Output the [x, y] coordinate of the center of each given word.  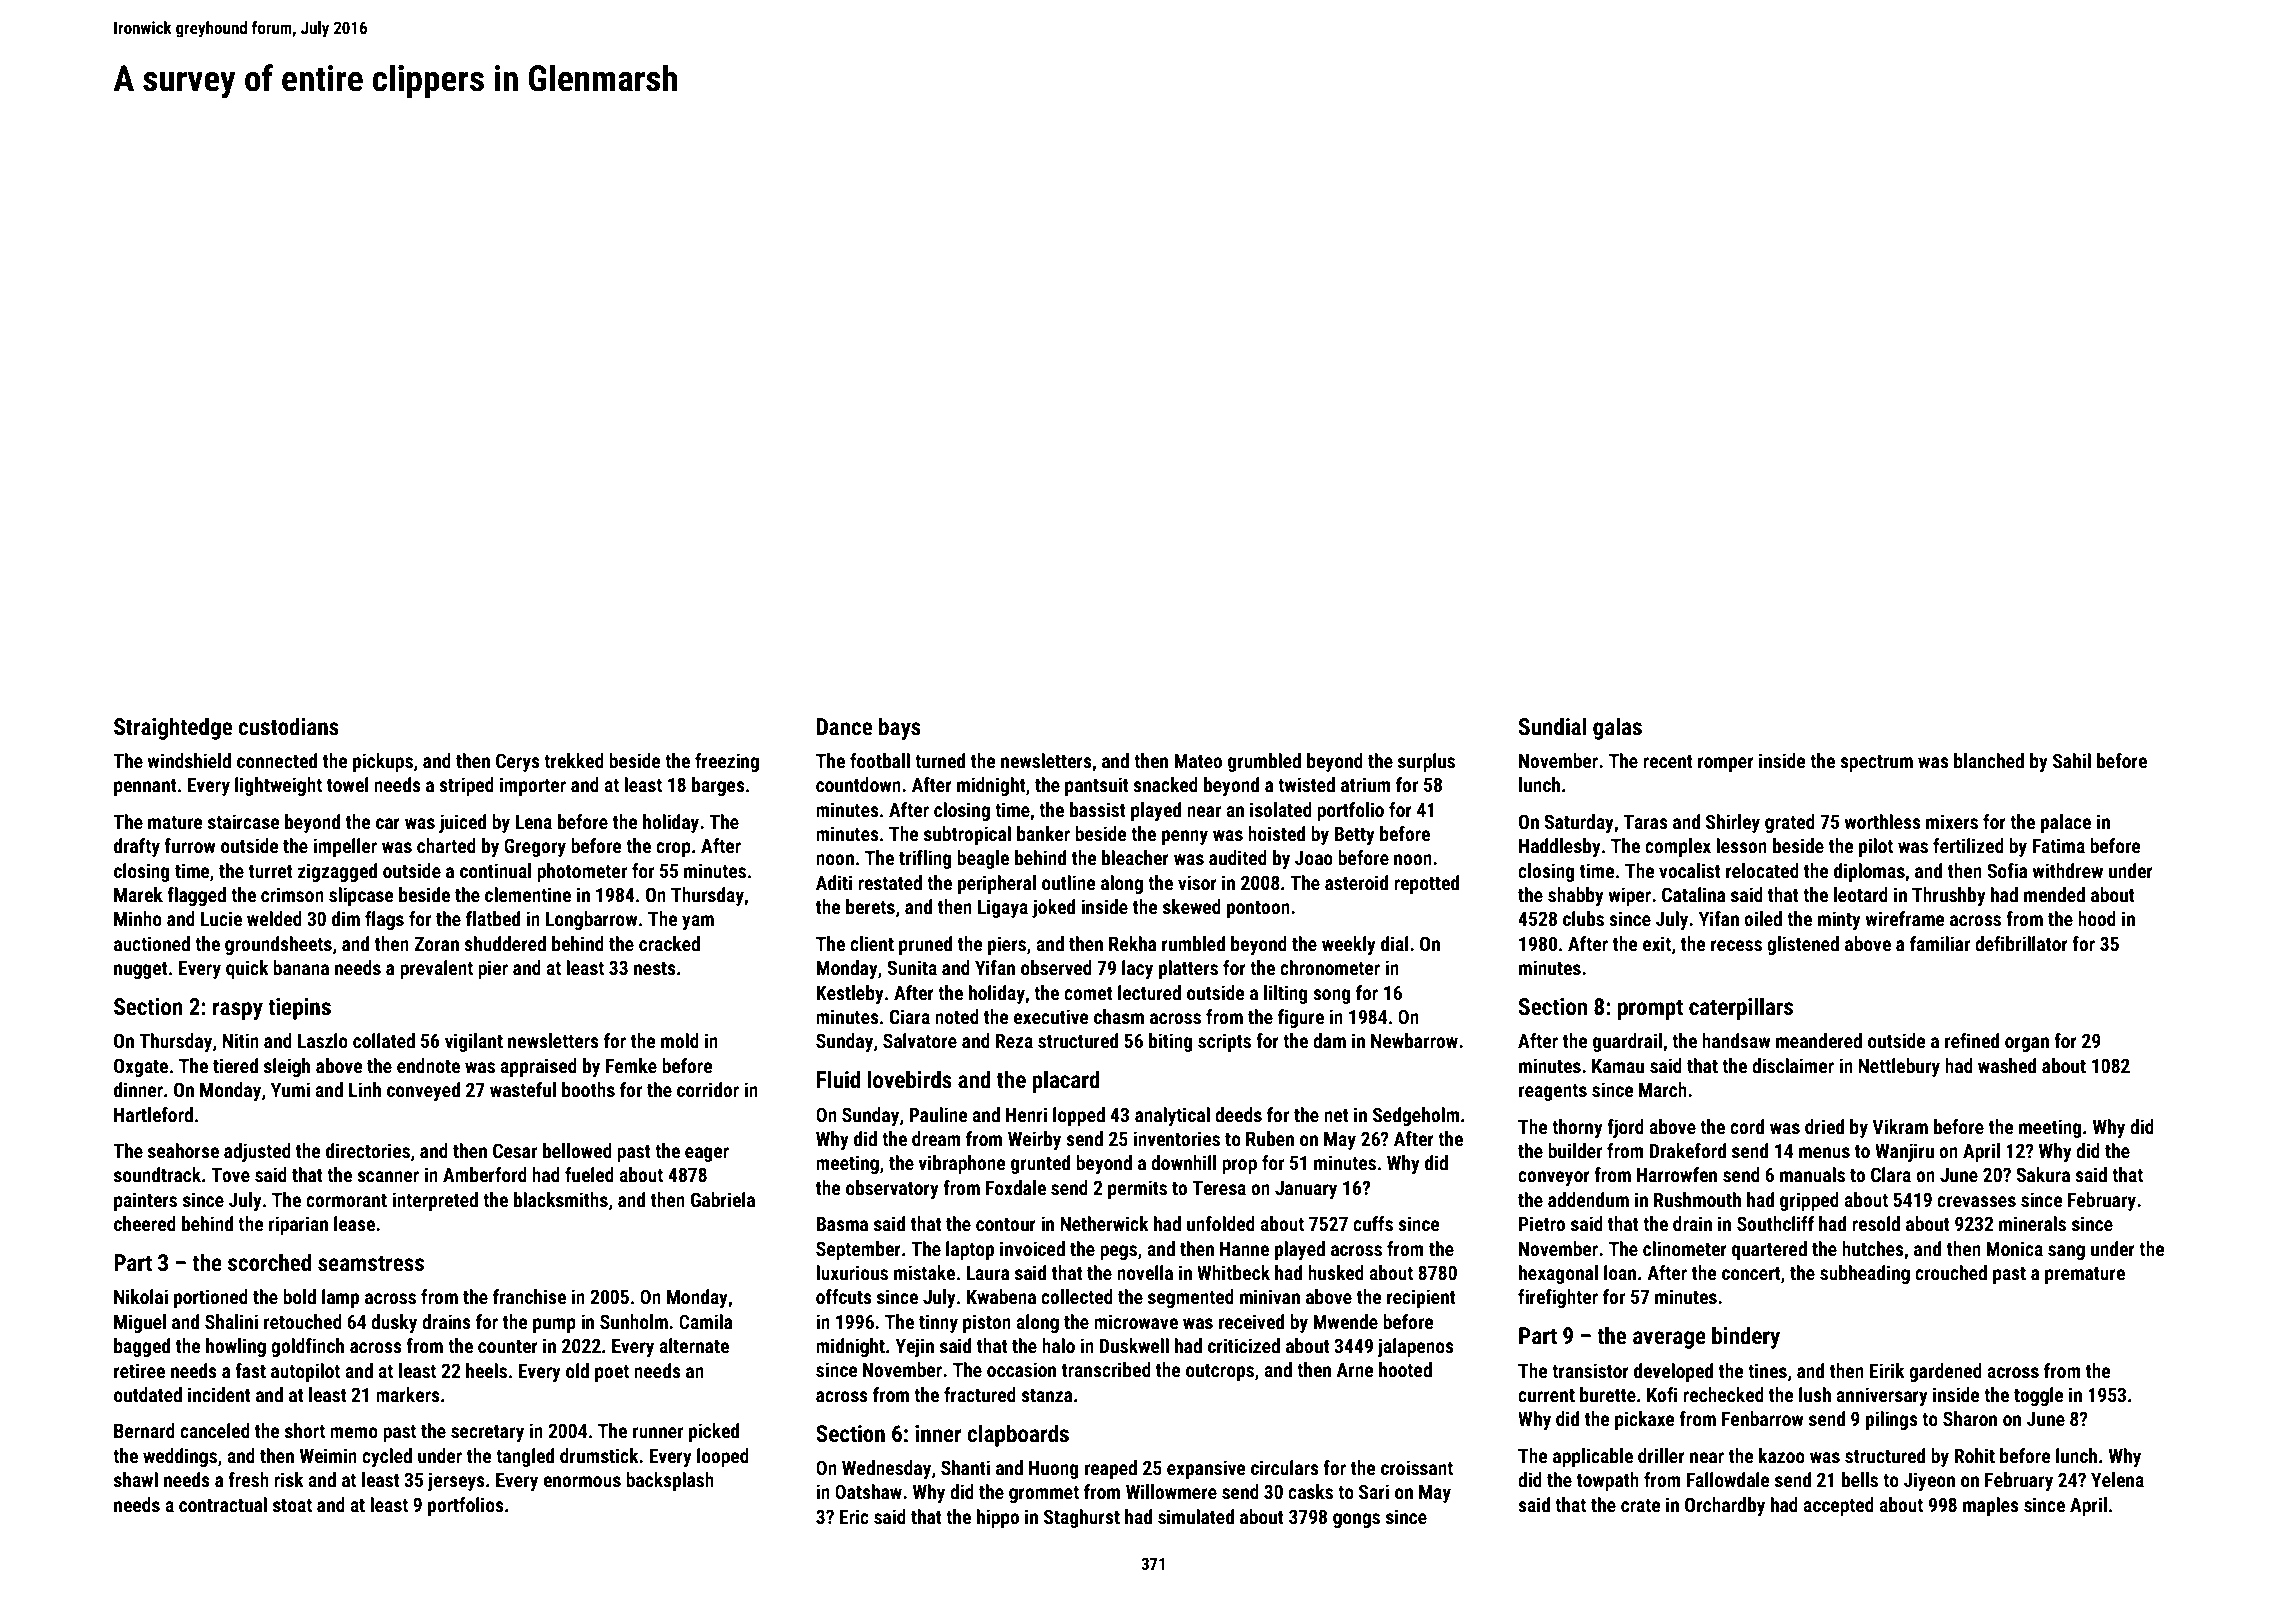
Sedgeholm [1416, 1116]
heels [486, 1370]
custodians [288, 726]
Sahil [2072, 760]
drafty [137, 847]
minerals [2032, 1223]
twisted [1306, 784]
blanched [1989, 760]
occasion [1021, 1369]
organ [2027, 1044]
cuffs [1373, 1223]
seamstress [371, 1264]
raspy [238, 1011]
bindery [1746, 1337]
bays [900, 728]
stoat [292, 1505]
